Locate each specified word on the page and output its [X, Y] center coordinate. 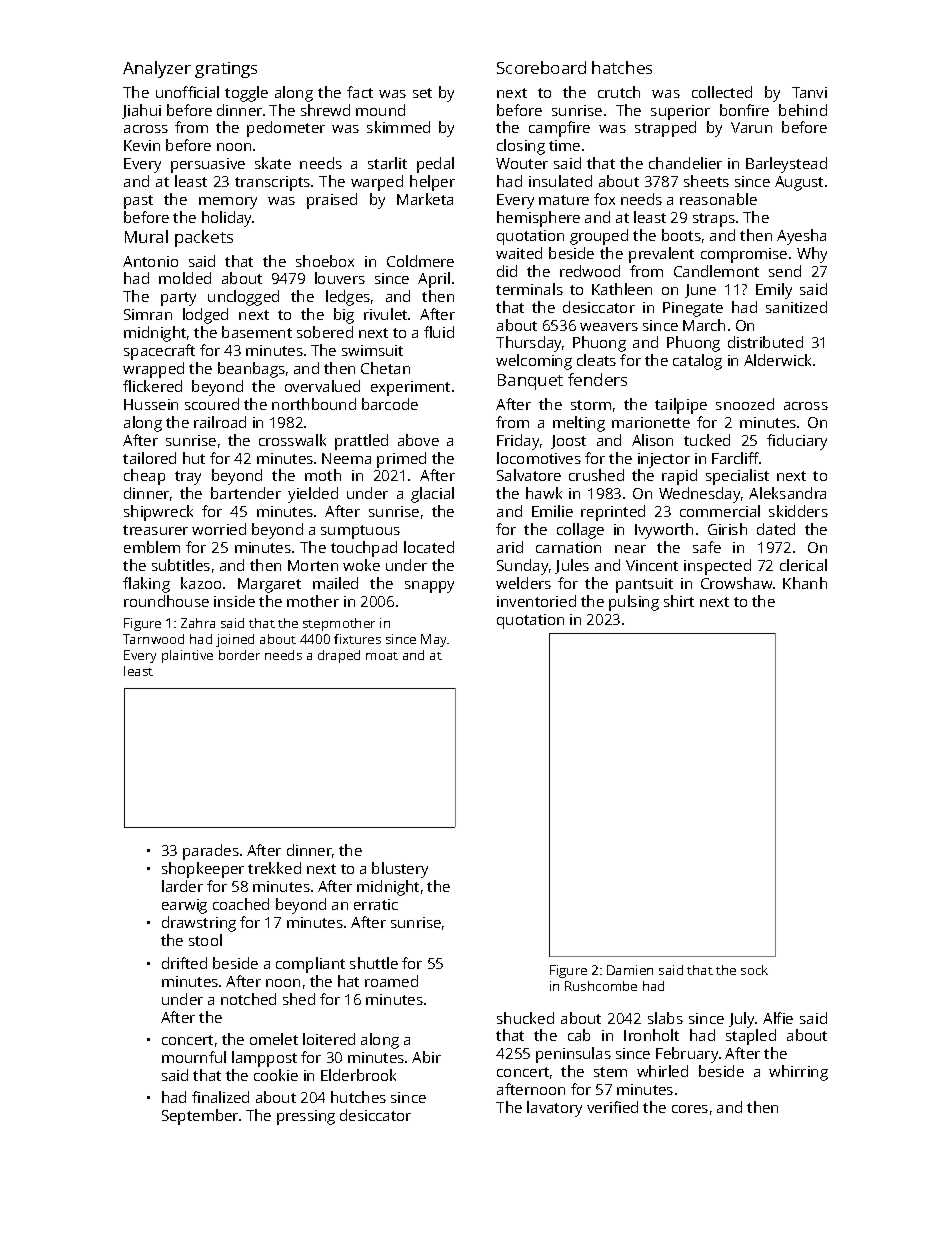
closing [521, 147]
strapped [665, 129]
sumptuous [360, 532]
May [434, 640]
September [200, 1117]
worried [219, 529]
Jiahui [141, 111]
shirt [679, 601]
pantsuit [644, 585]
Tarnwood [153, 639]
